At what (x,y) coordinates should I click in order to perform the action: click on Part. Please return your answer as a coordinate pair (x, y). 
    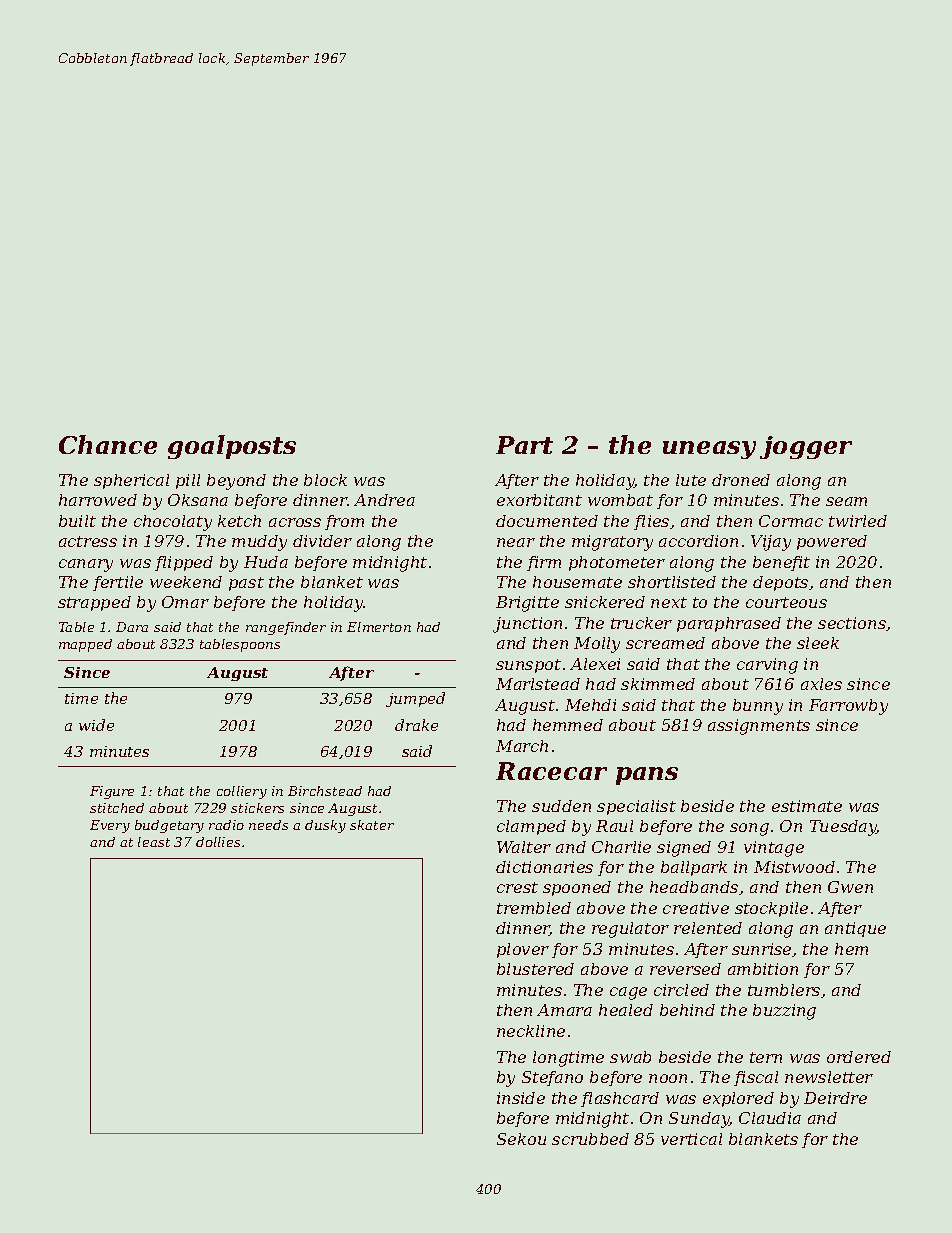
    Looking at the image, I should click on (524, 445).
